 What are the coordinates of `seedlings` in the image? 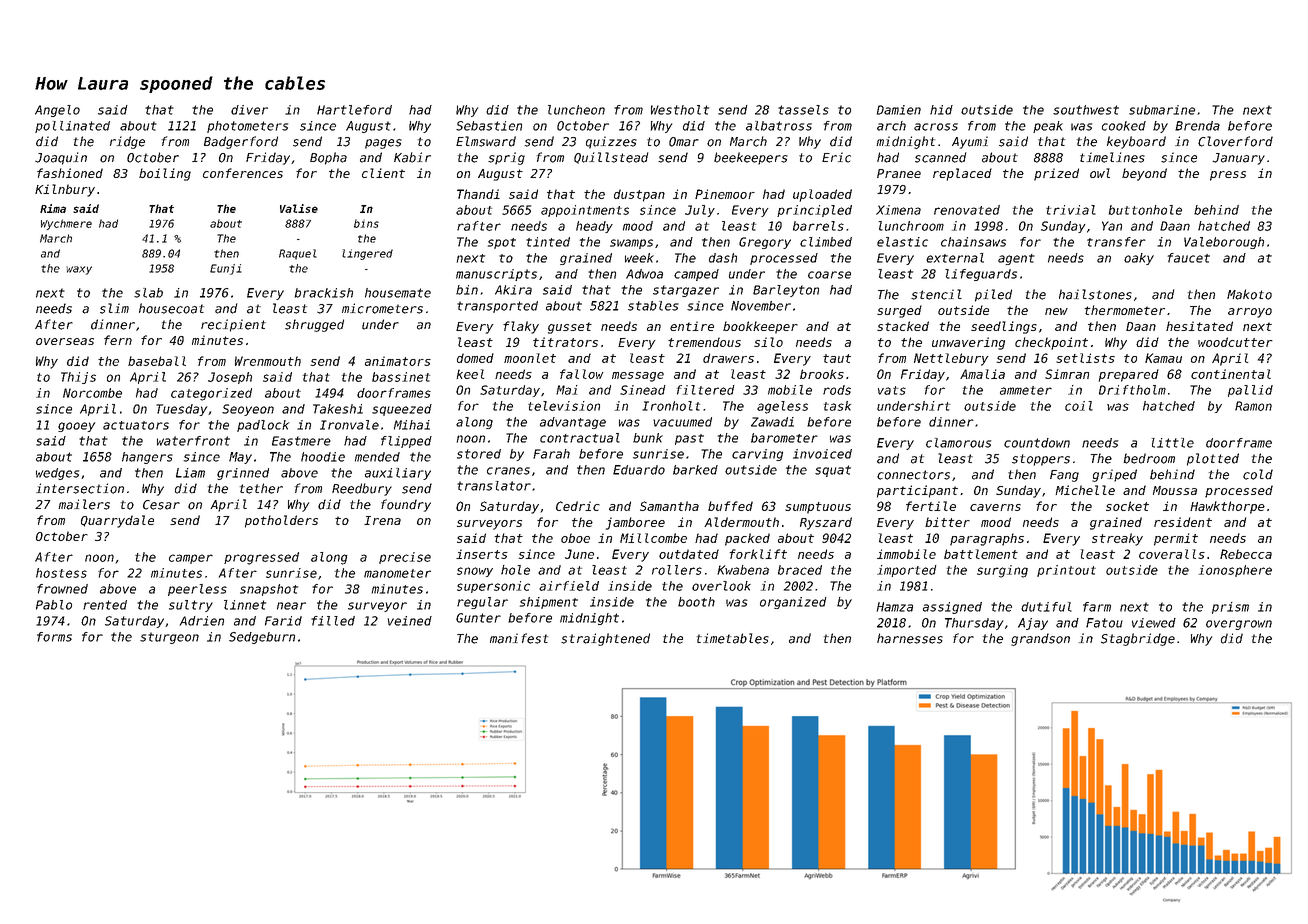 It's located at (1004, 327).
